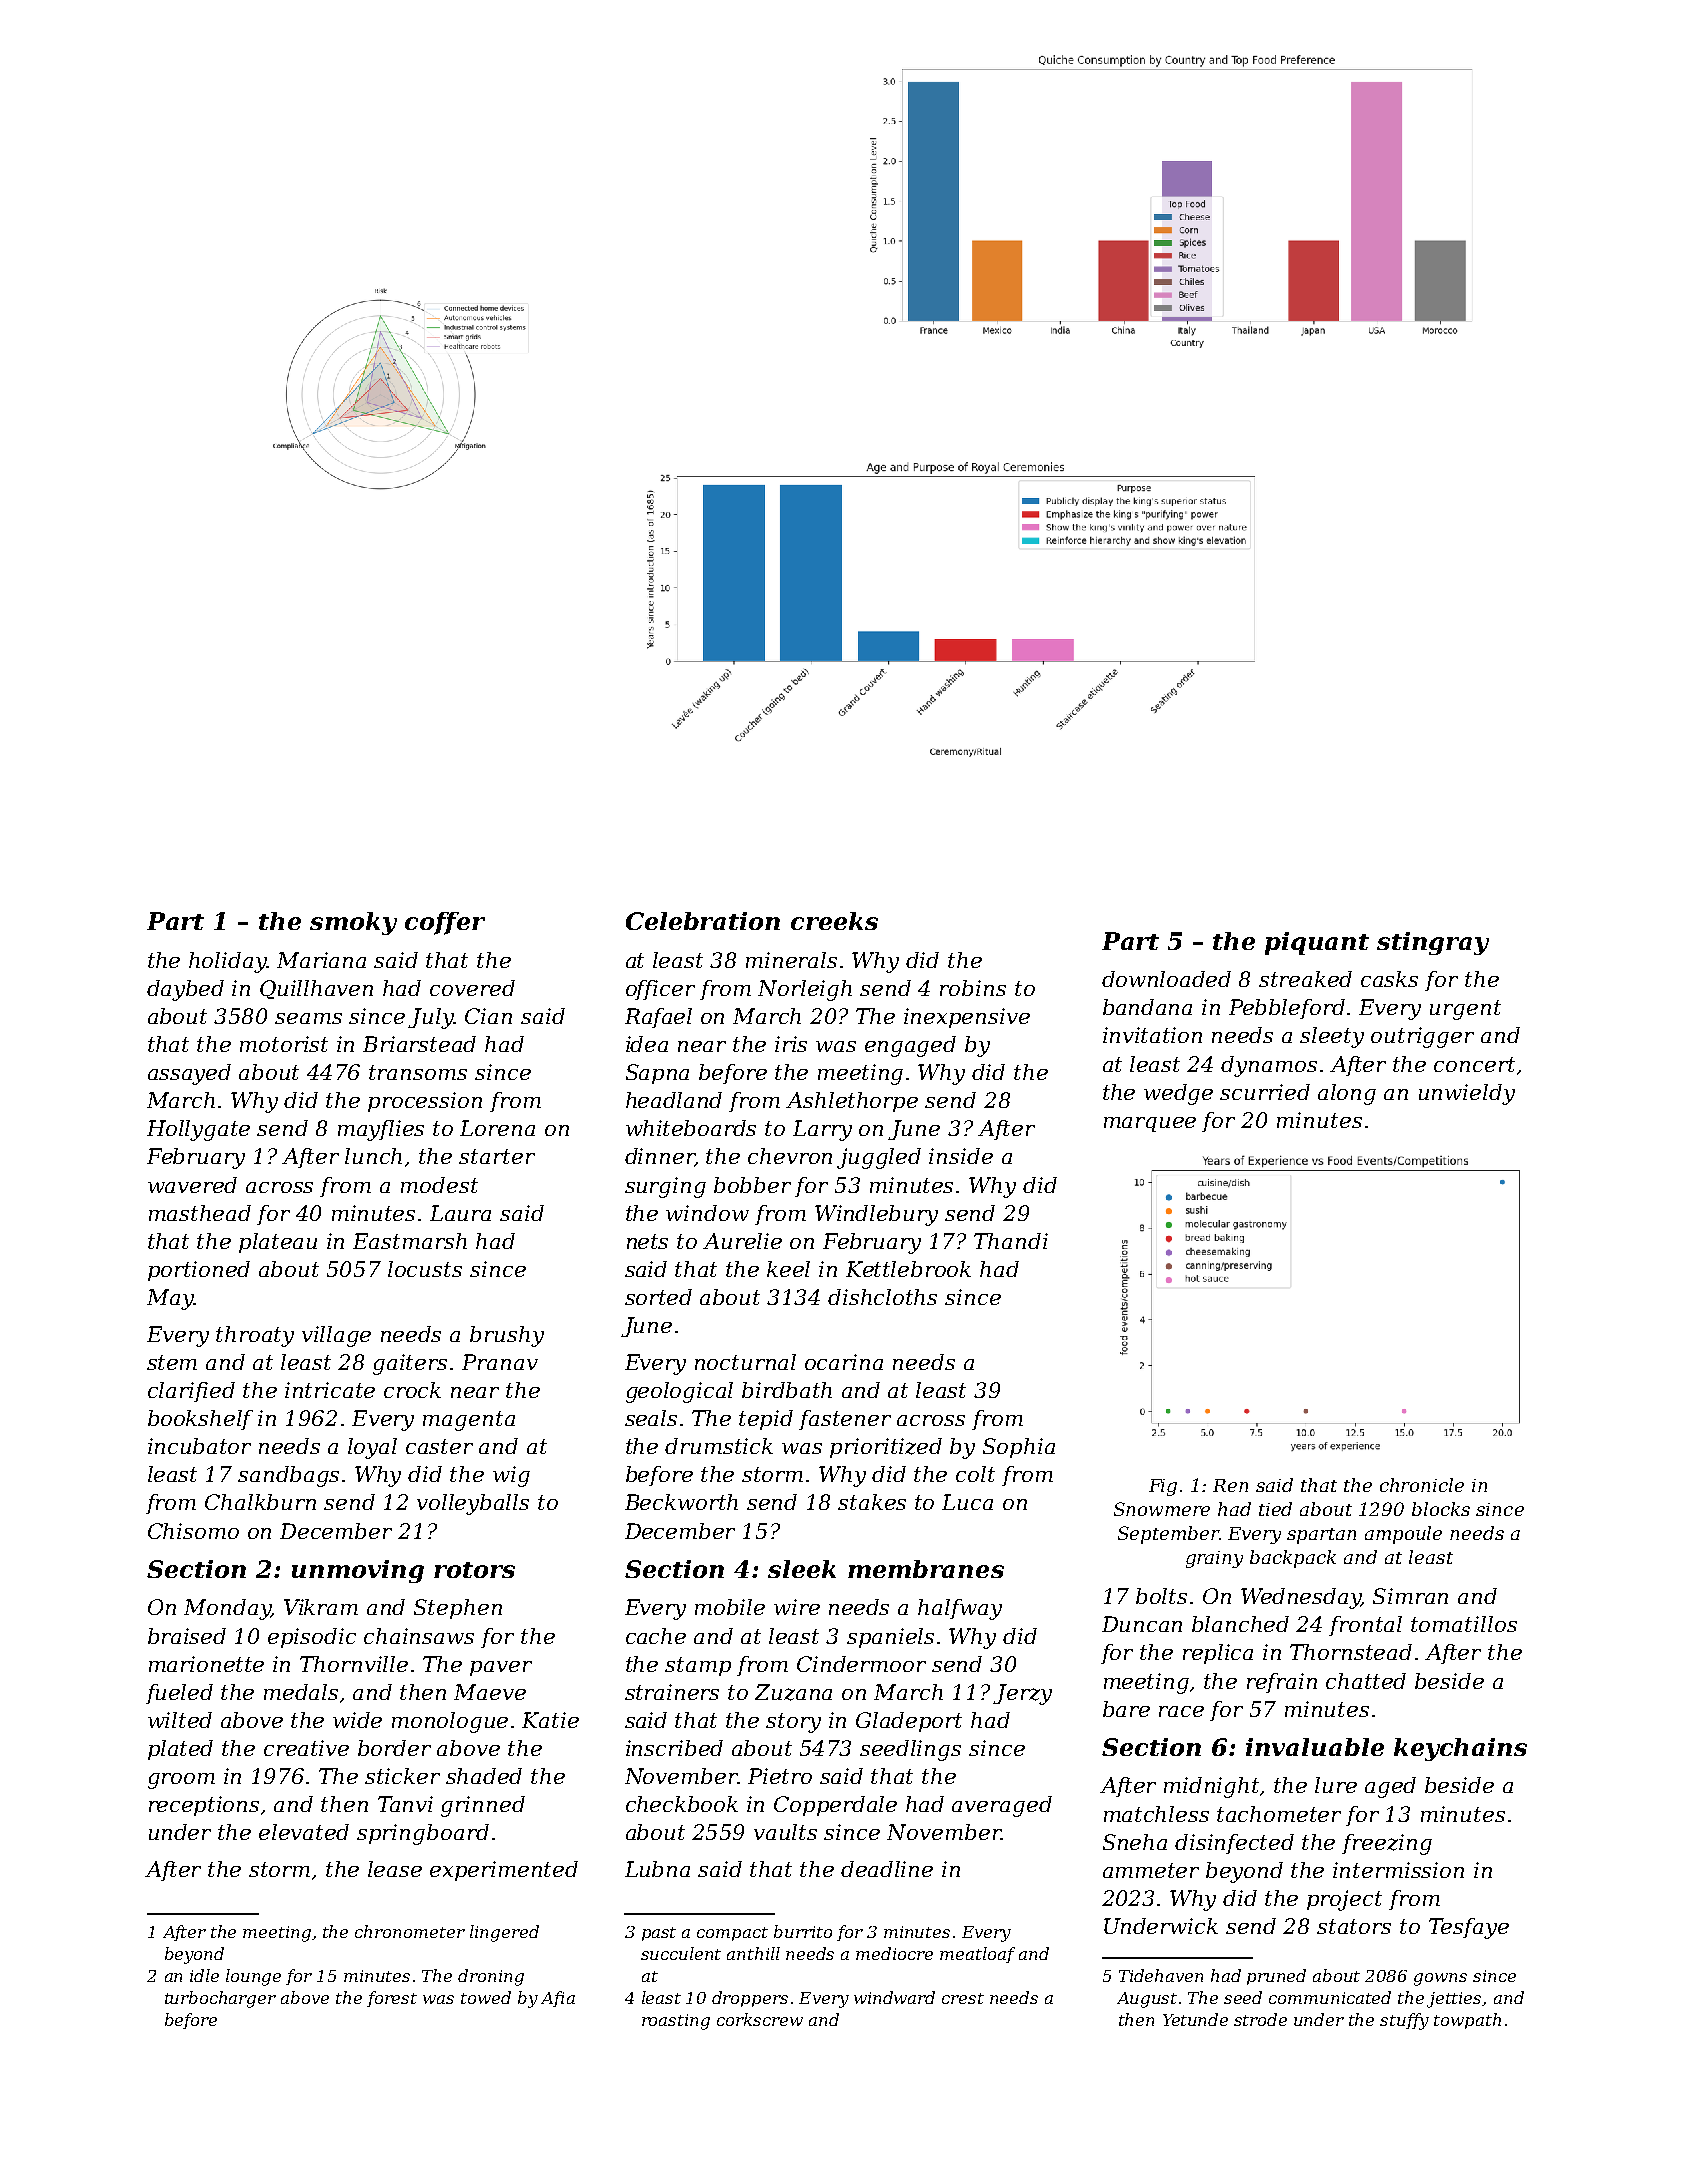  I want to click on race, so click(1181, 1711).
